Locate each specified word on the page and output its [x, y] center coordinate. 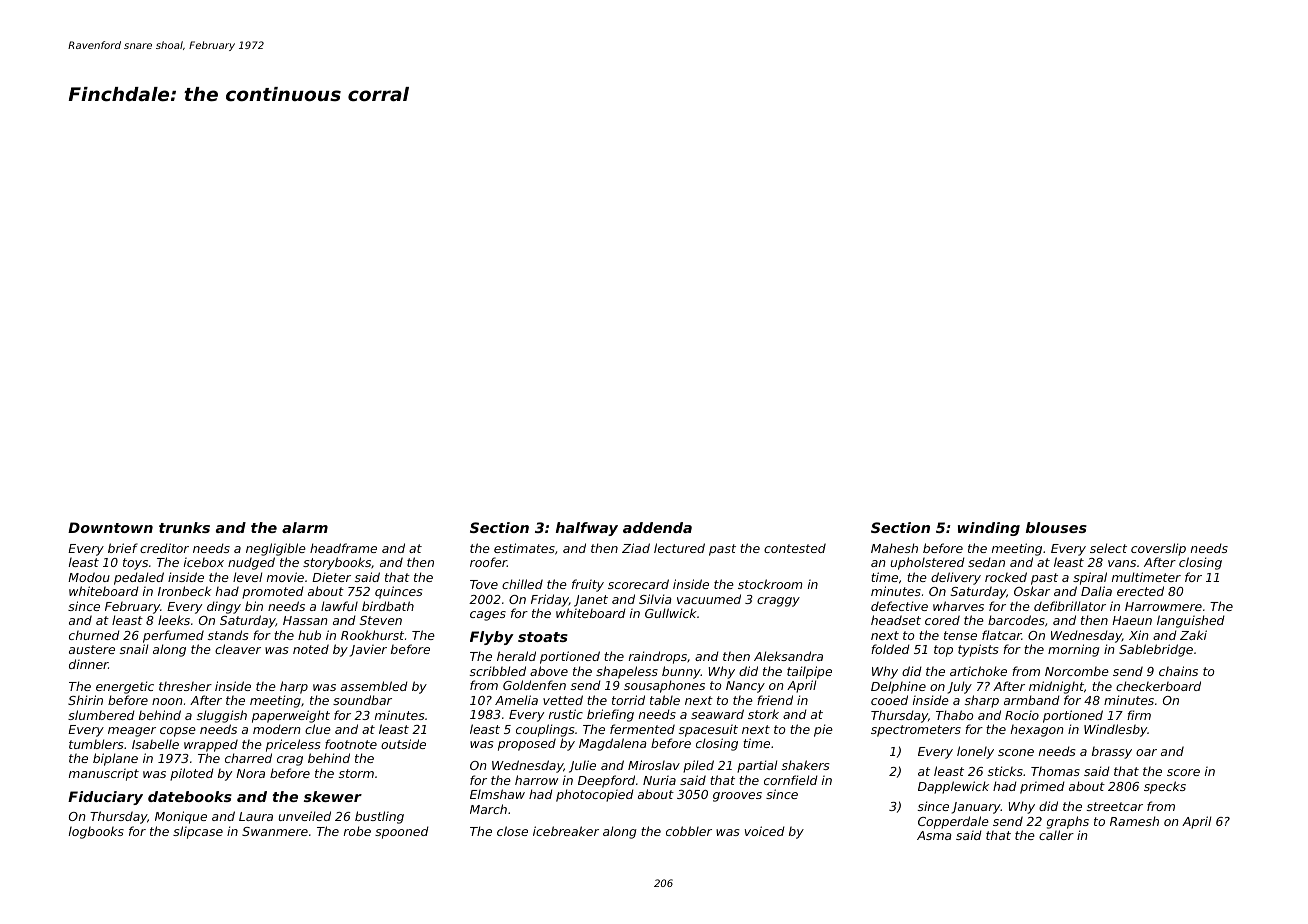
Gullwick [671, 613]
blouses [1056, 527]
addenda [657, 527]
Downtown [110, 527]
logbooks [96, 832]
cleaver [238, 649]
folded [890, 649]
